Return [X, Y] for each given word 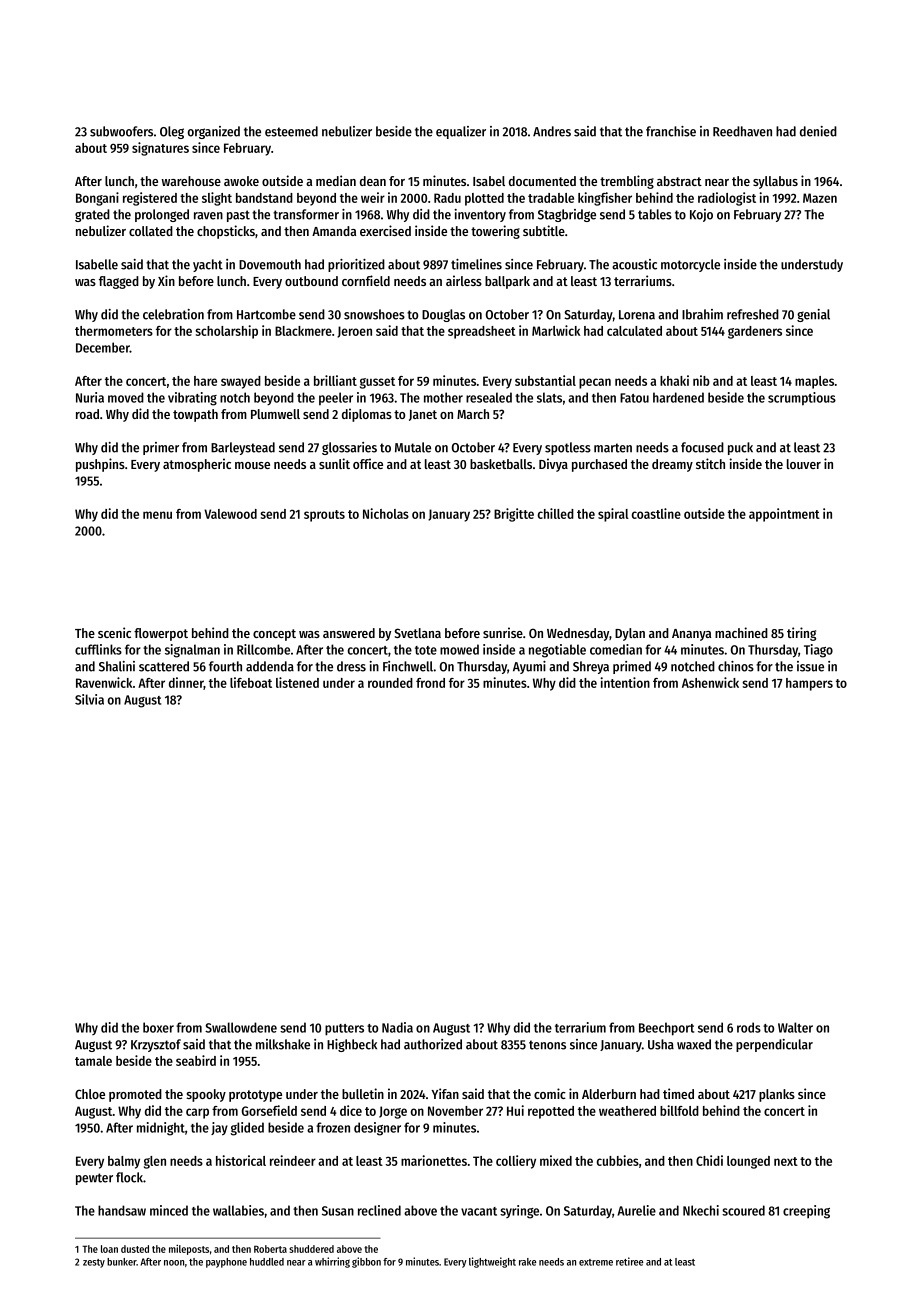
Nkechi [701, 1210]
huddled [267, 1262]
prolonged [162, 215]
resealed [489, 397]
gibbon [366, 1262]
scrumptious [802, 399]
